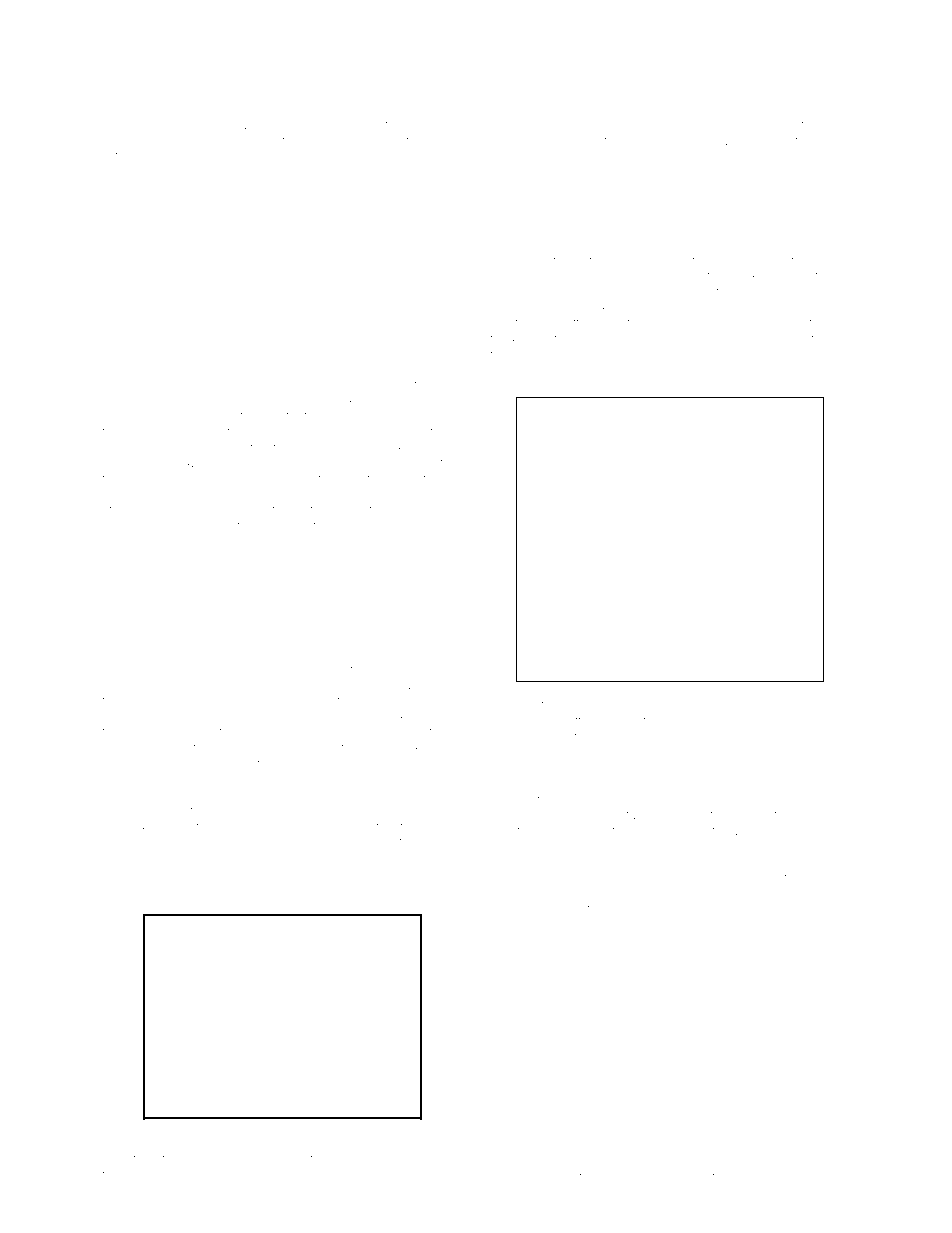 Image resolution: width=952 pixels, height=1233 pixels. Describe the element at coordinates (509, 309) in the screenshot. I see `painter` at that location.
